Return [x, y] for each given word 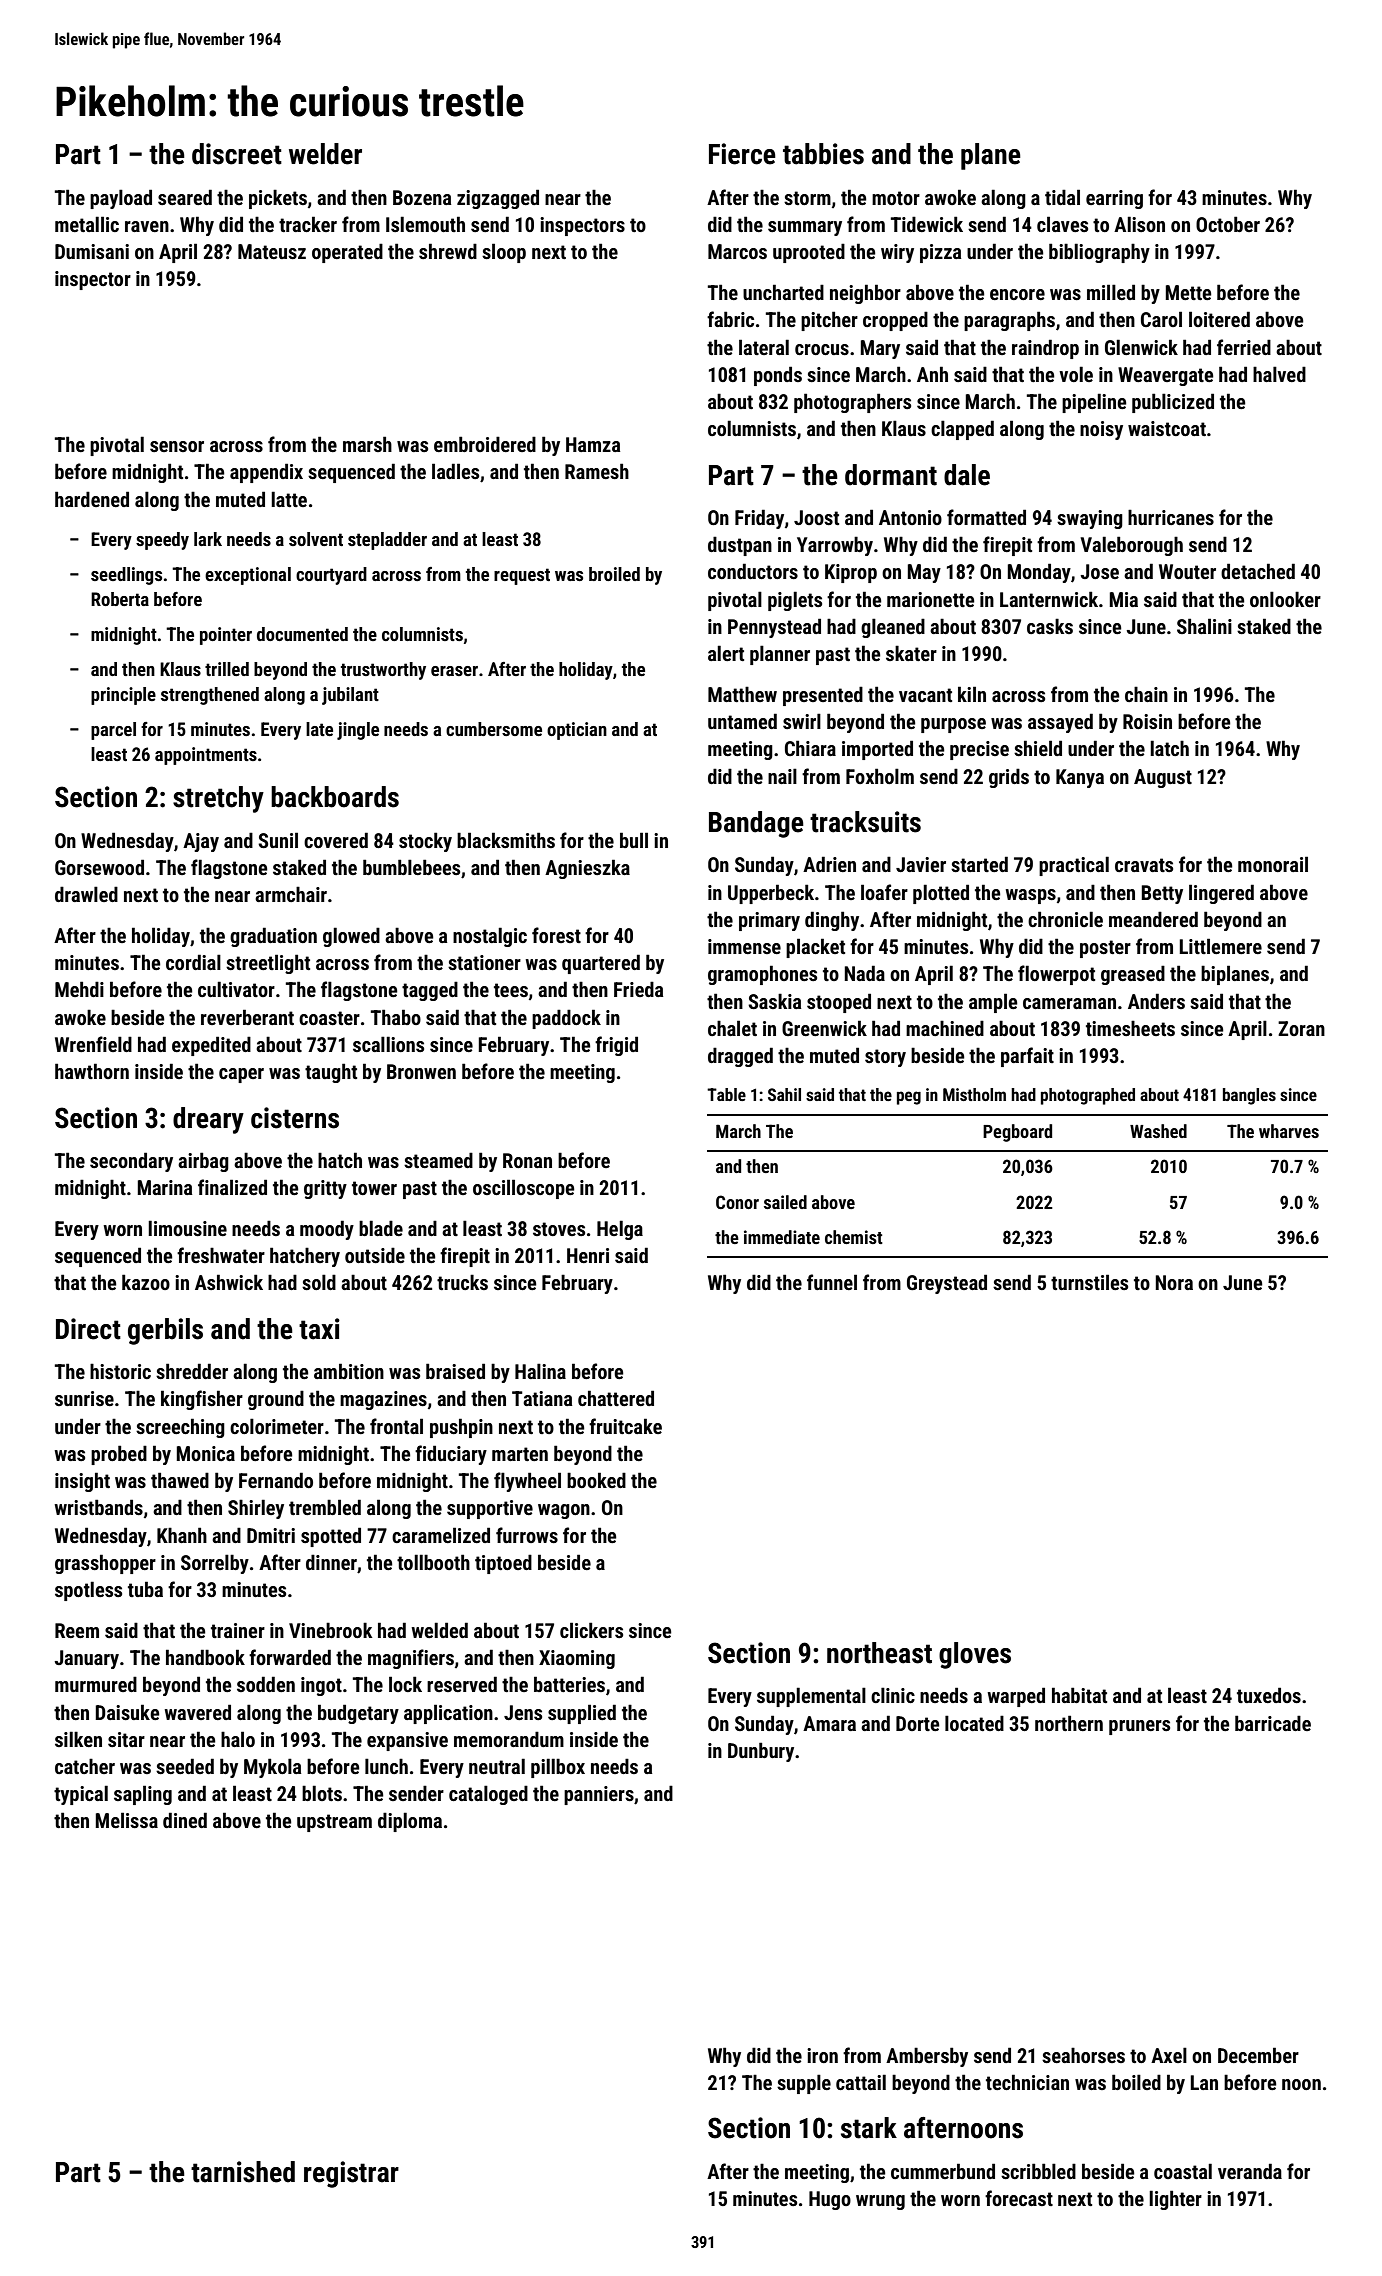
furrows [527, 1535]
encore [1017, 294]
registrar [351, 2174]
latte [289, 499]
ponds [778, 376]
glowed [351, 937]
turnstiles [1089, 1282]
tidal [1062, 197]
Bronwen [421, 1071]
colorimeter [277, 1426]
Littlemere [1220, 946]
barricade [1273, 1723]
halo [238, 1739]
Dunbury [761, 1752]
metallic [87, 224]
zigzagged [498, 199]
